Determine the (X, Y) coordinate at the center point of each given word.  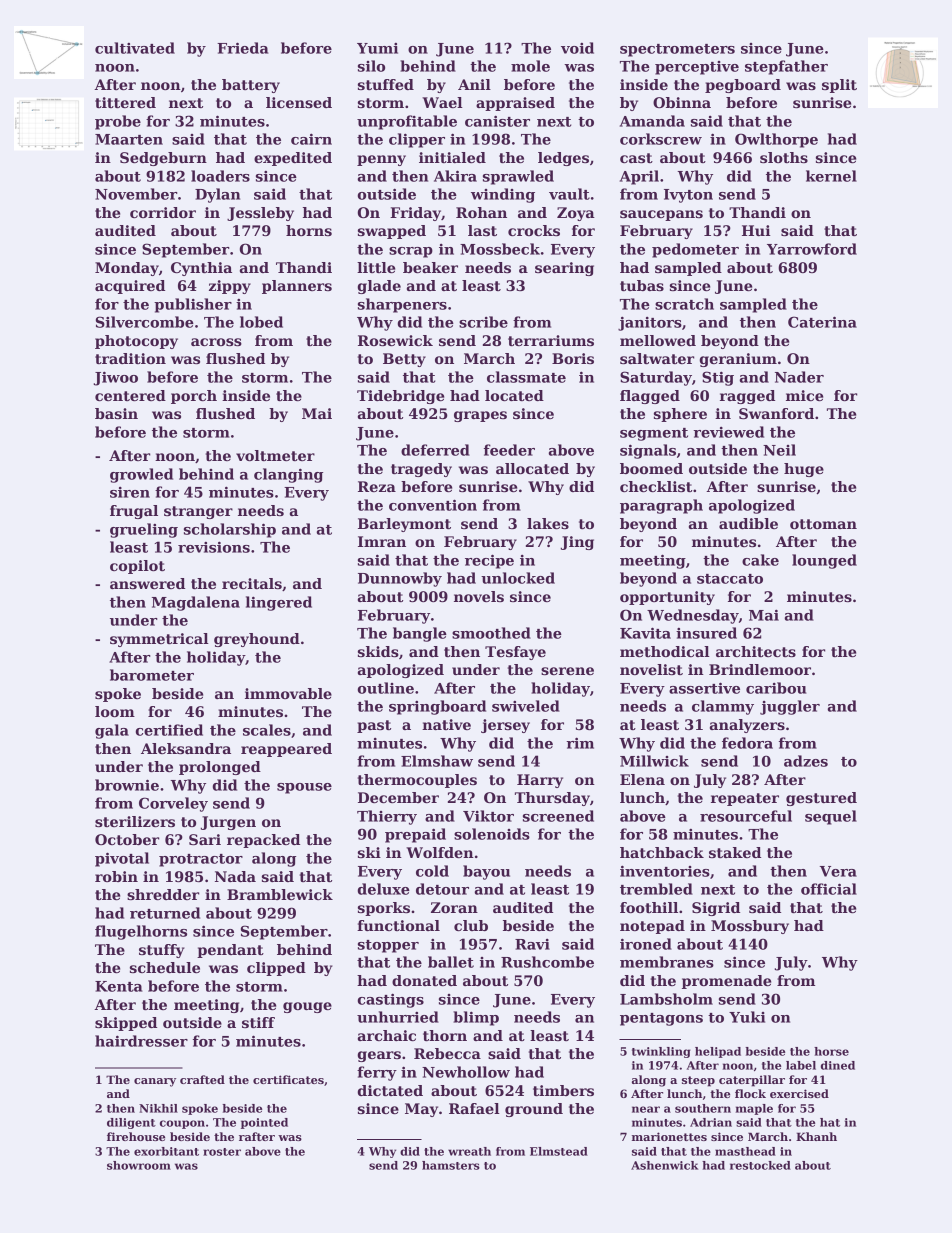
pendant (230, 951)
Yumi (377, 48)
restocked (760, 1165)
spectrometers (677, 50)
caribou (776, 688)
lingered (279, 603)
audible (748, 523)
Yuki (747, 1017)
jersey (505, 726)
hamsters (451, 1165)
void (577, 48)
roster (222, 1152)
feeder (509, 450)
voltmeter (275, 455)
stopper (388, 946)
